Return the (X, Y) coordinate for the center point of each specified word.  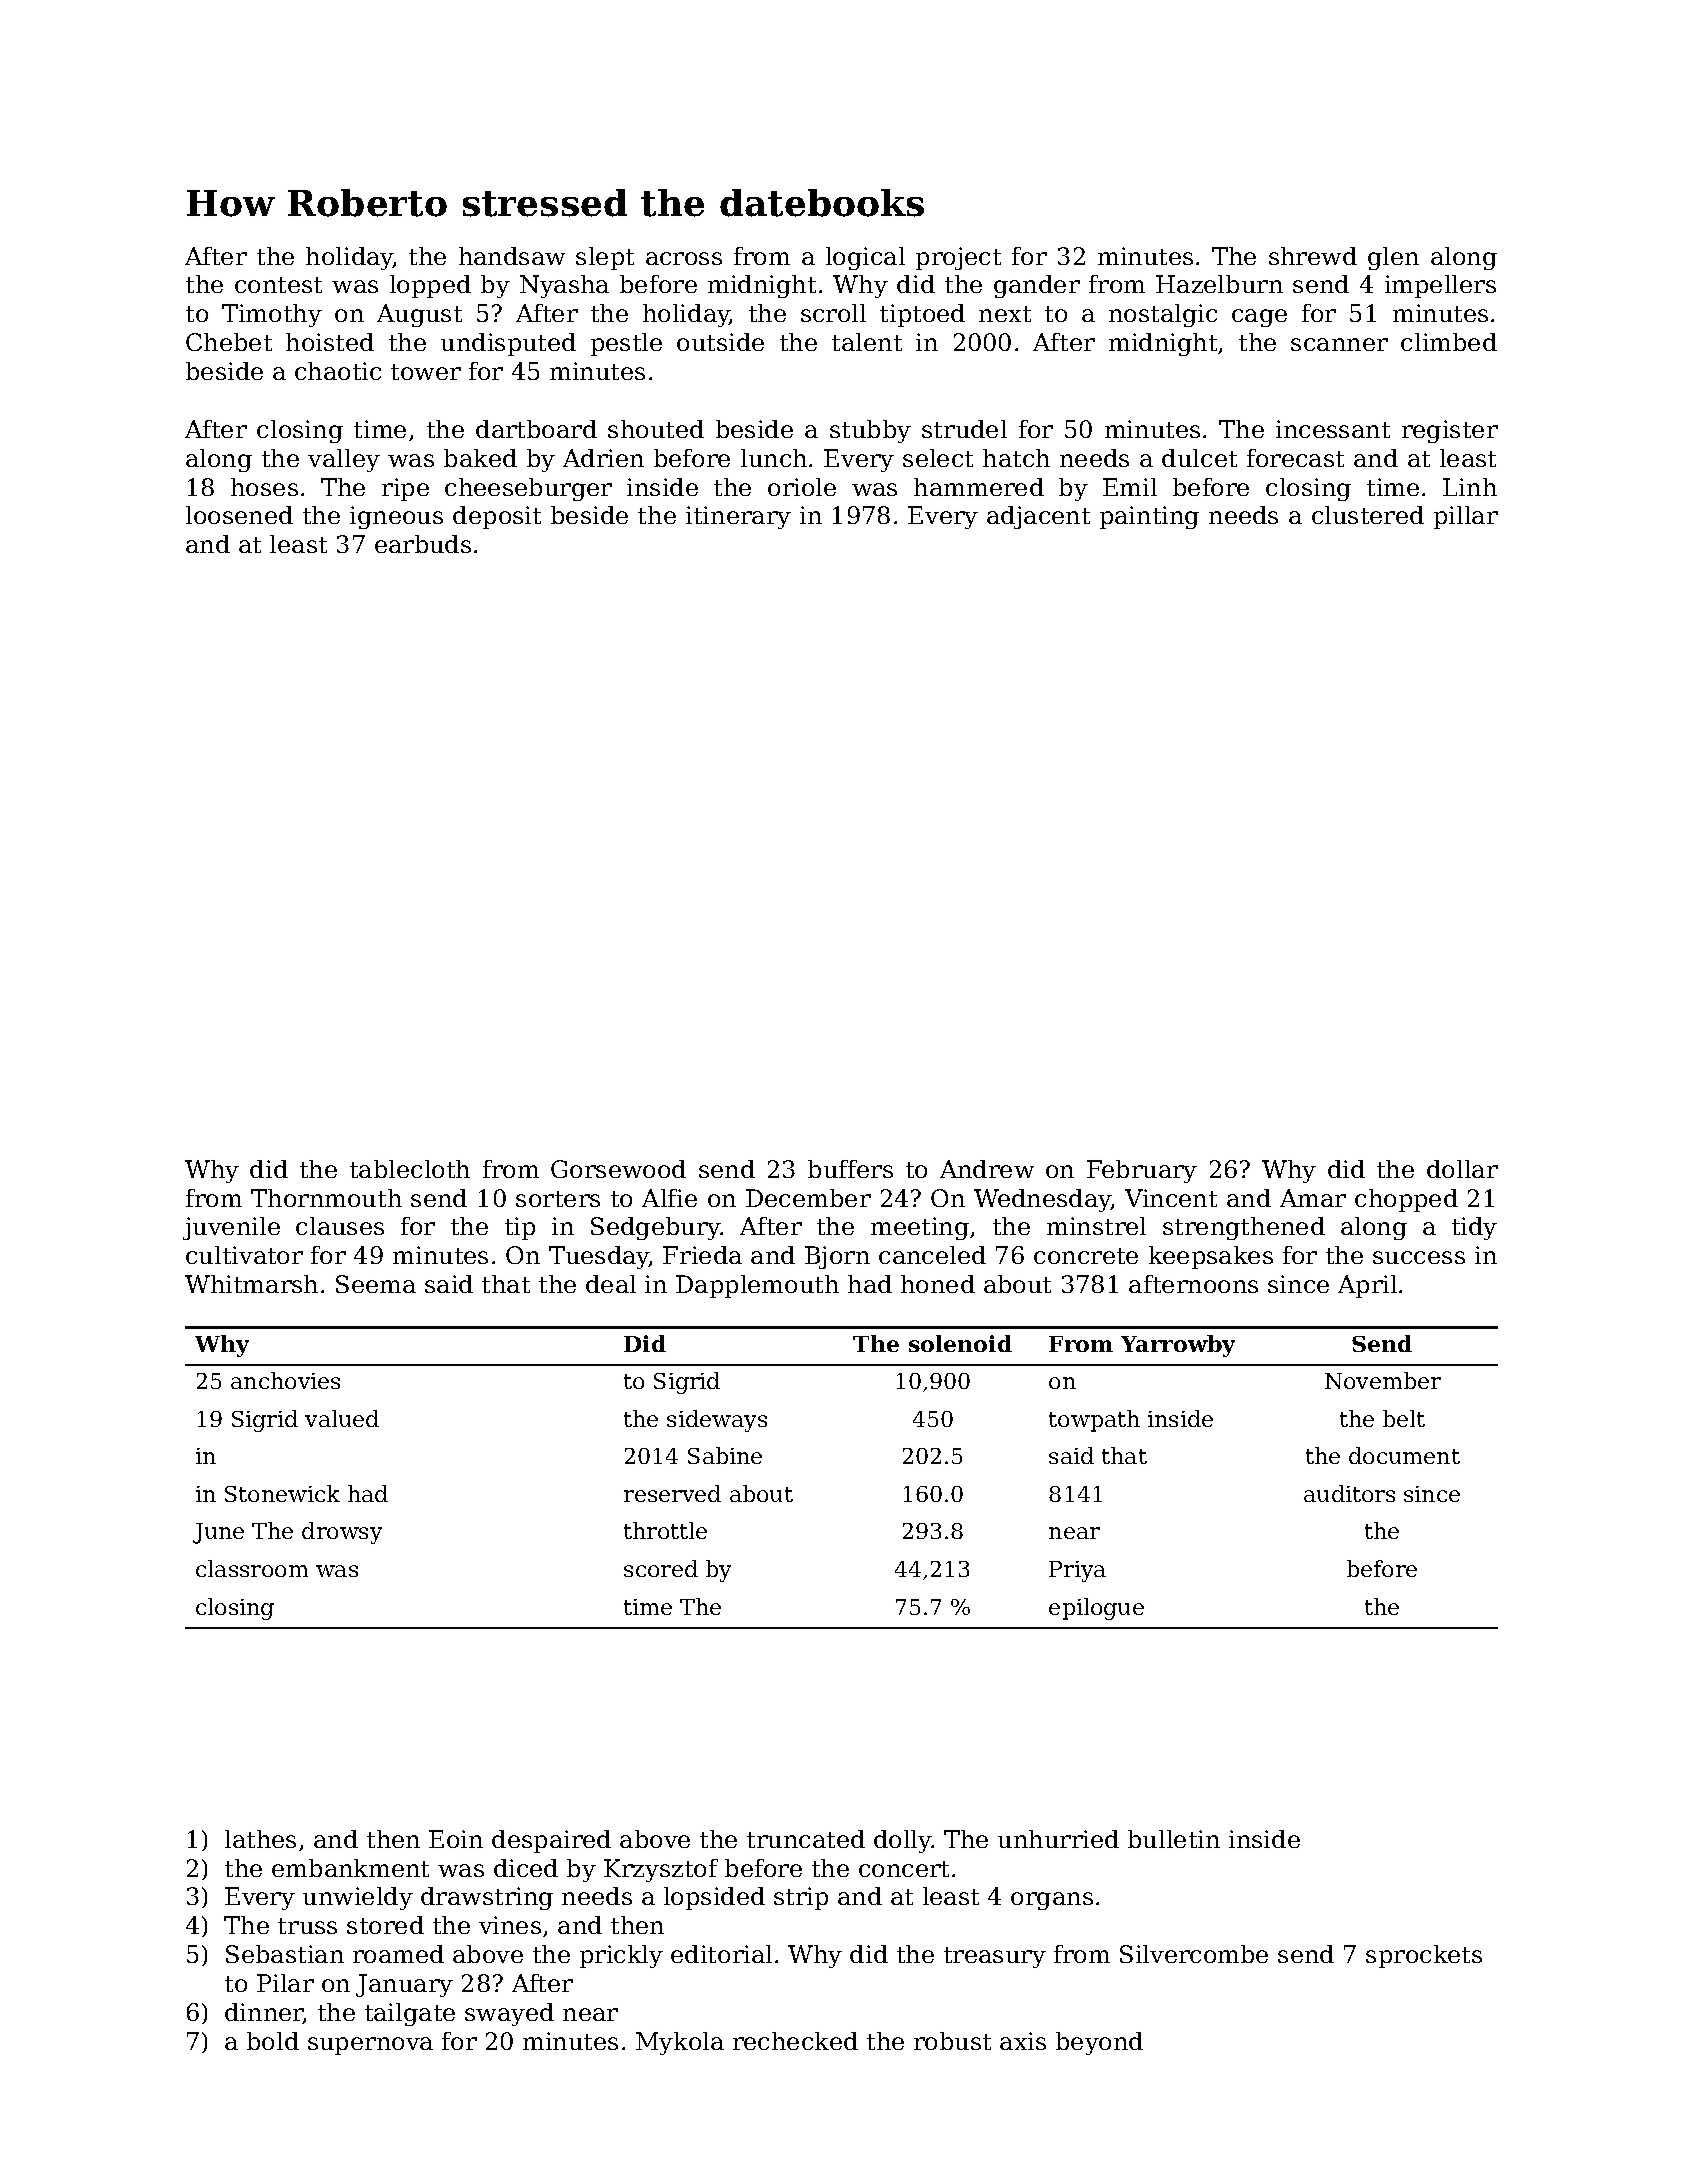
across (684, 258)
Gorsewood (618, 1169)
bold (273, 2041)
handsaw (512, 256)
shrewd (1313, 256)
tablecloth (410, 1169)
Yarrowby (1178, 1346)
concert (904, 1869)
